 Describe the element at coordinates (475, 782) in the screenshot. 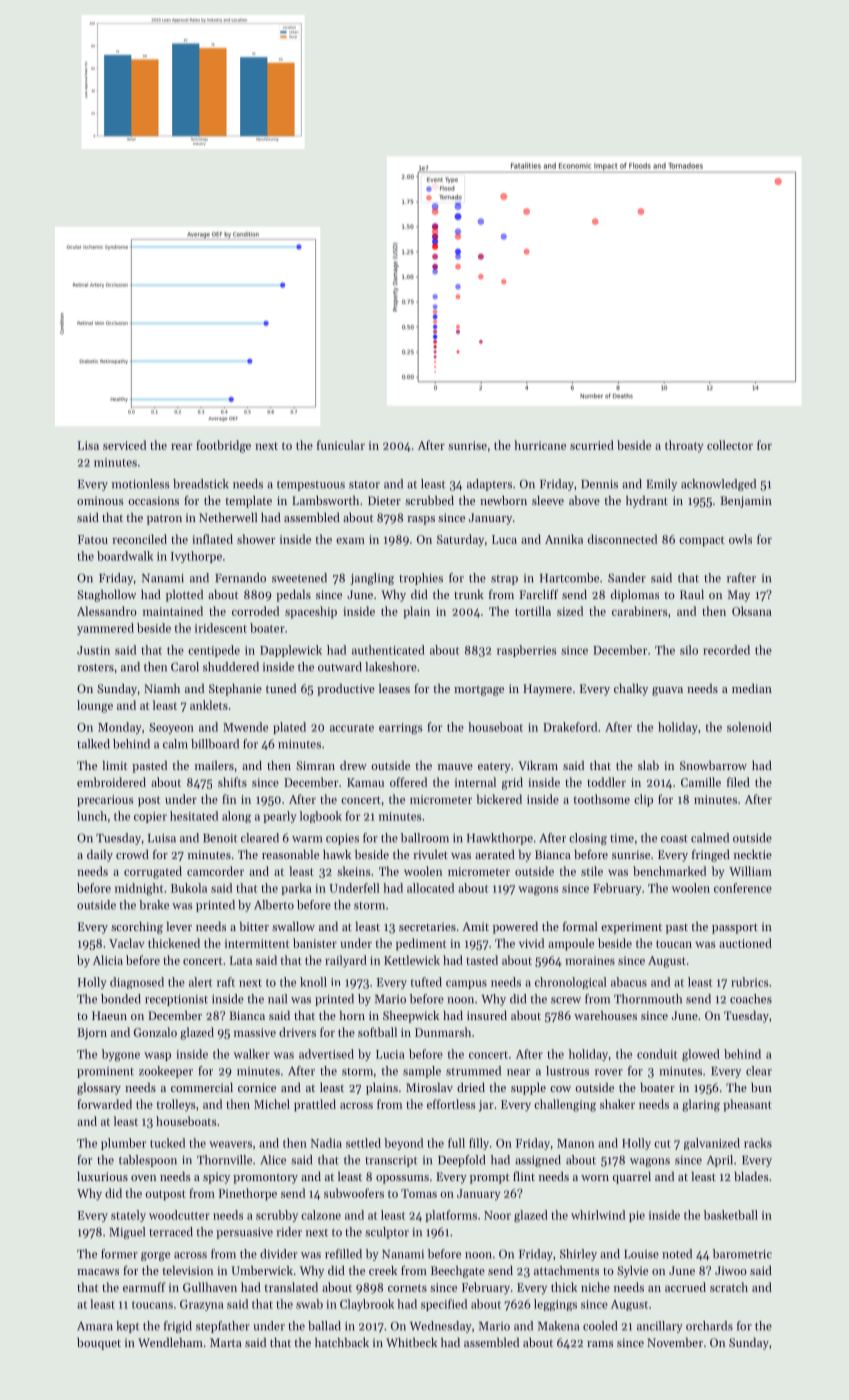

I see `internal` at that location.
